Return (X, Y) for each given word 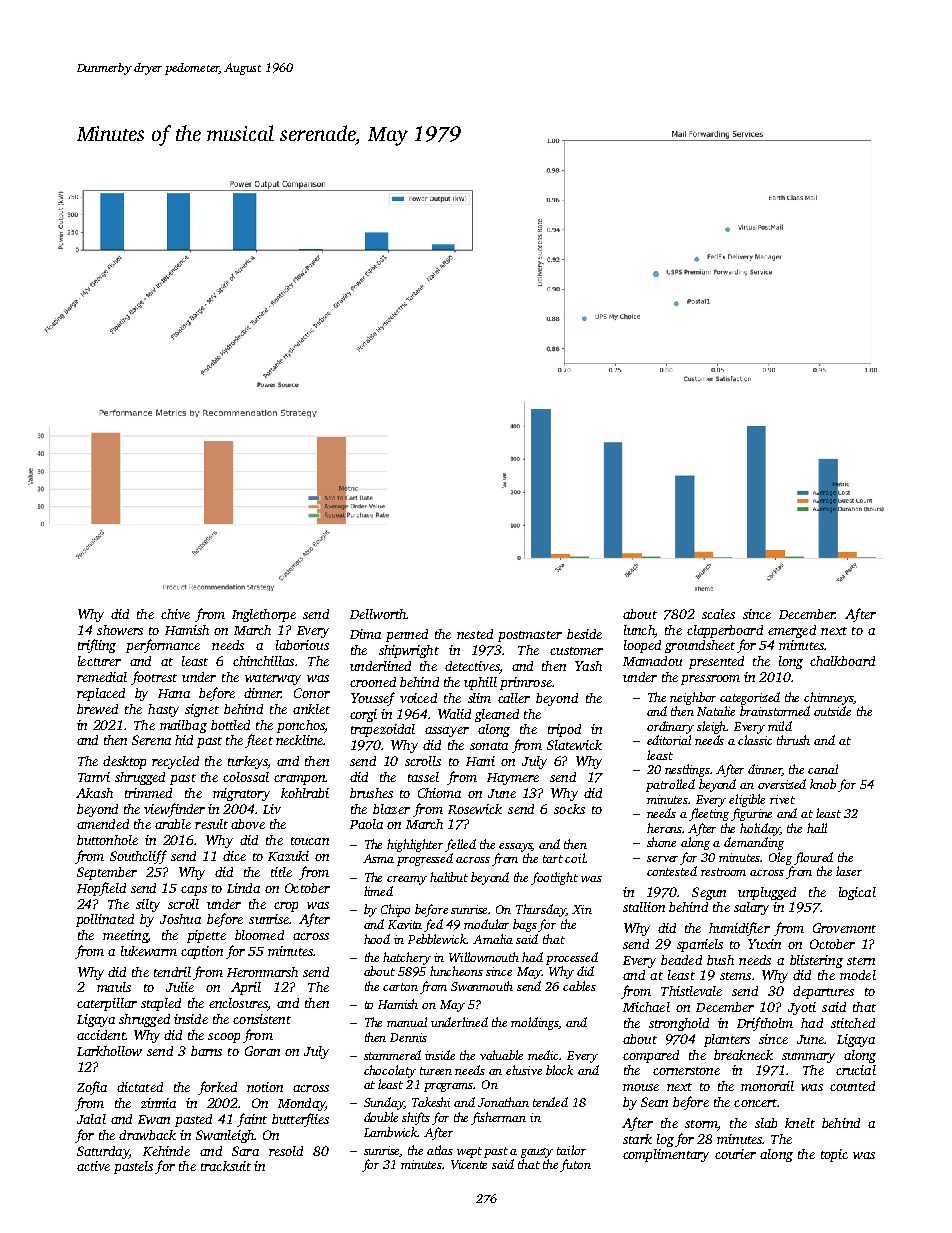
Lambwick (391, 1132)
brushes (371, 793)
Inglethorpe (264, 615)
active (93, 1166)
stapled (161, 1004)
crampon (299, 780)
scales (718, 614)
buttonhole (107, 840)
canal (823, 769)
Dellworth (378, 614)
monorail (767, 1086)
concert (755, 1103)
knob (823, 784)
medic (544, 1055)
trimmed (148, 793)
